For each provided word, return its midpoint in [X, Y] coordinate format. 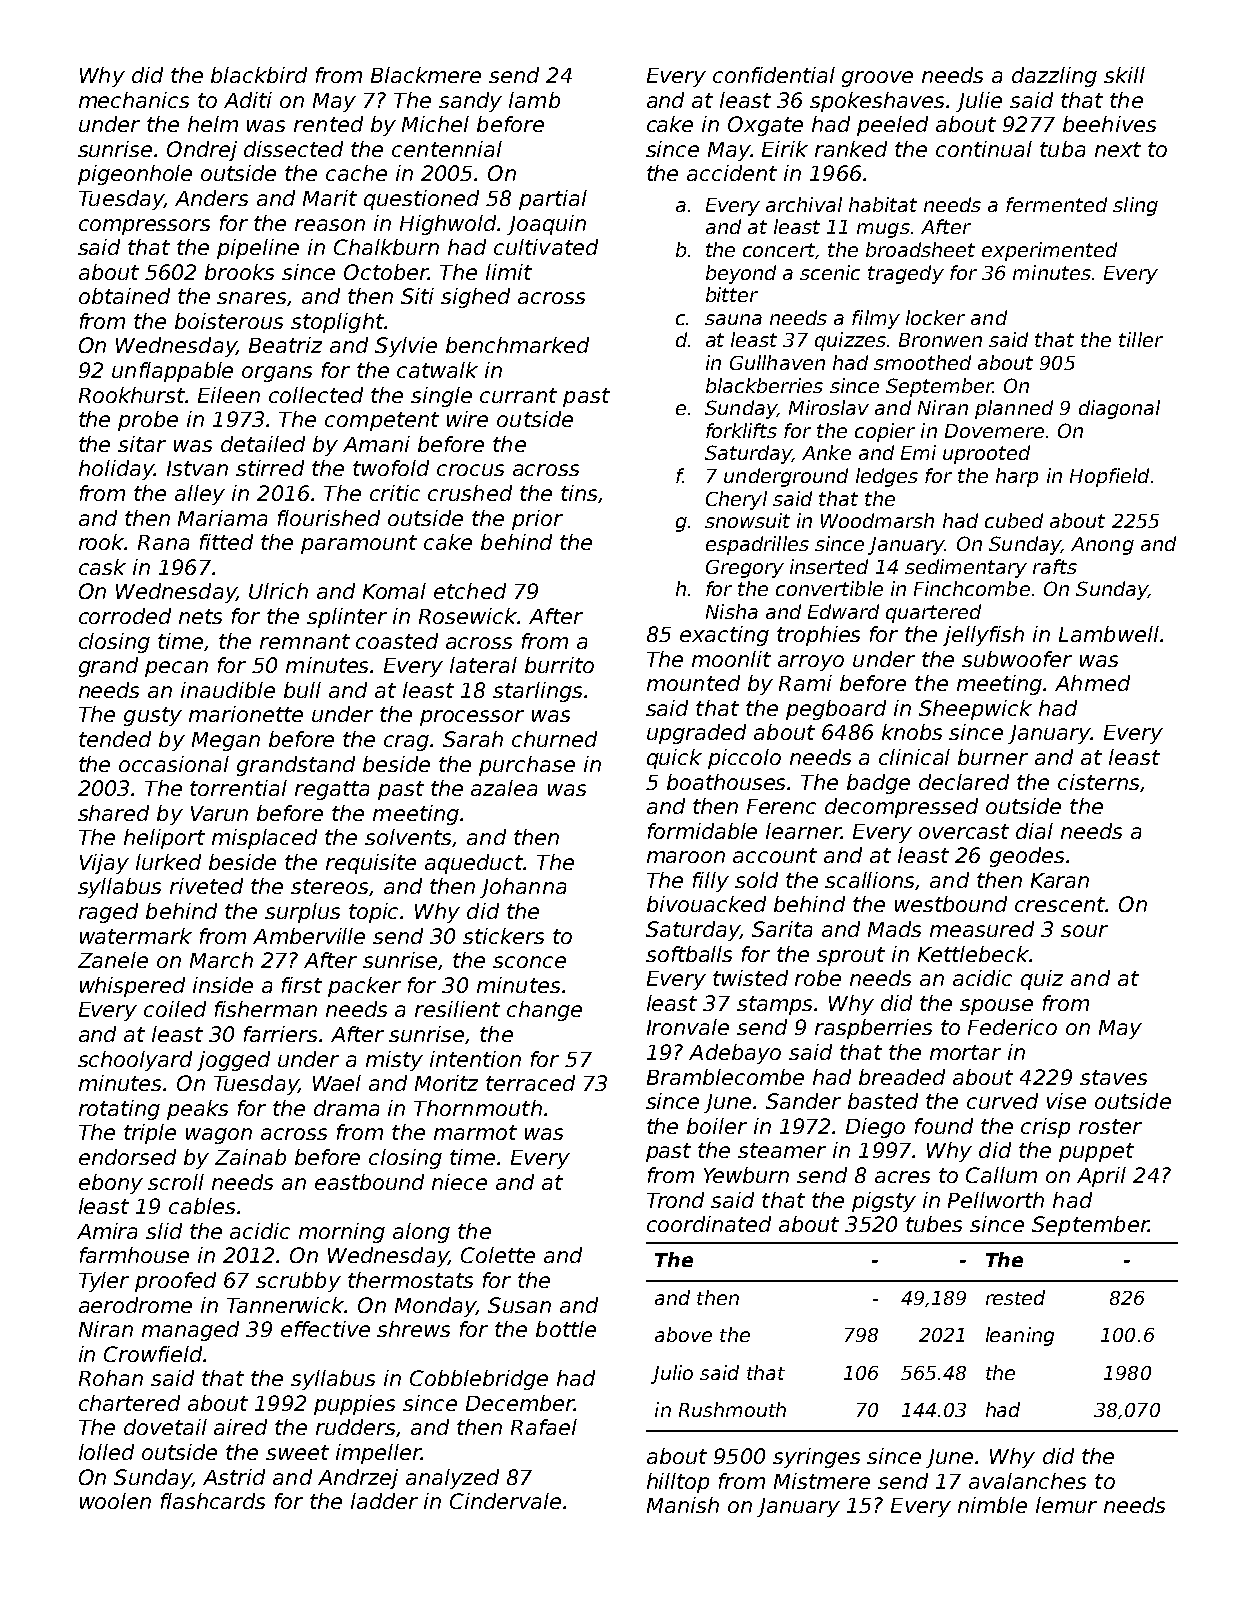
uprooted [986, 454]
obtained [124, 296]
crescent [1060, 904]
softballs [689, 954]
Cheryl [736, 500]
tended [115, 739]
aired [240, 1427]
